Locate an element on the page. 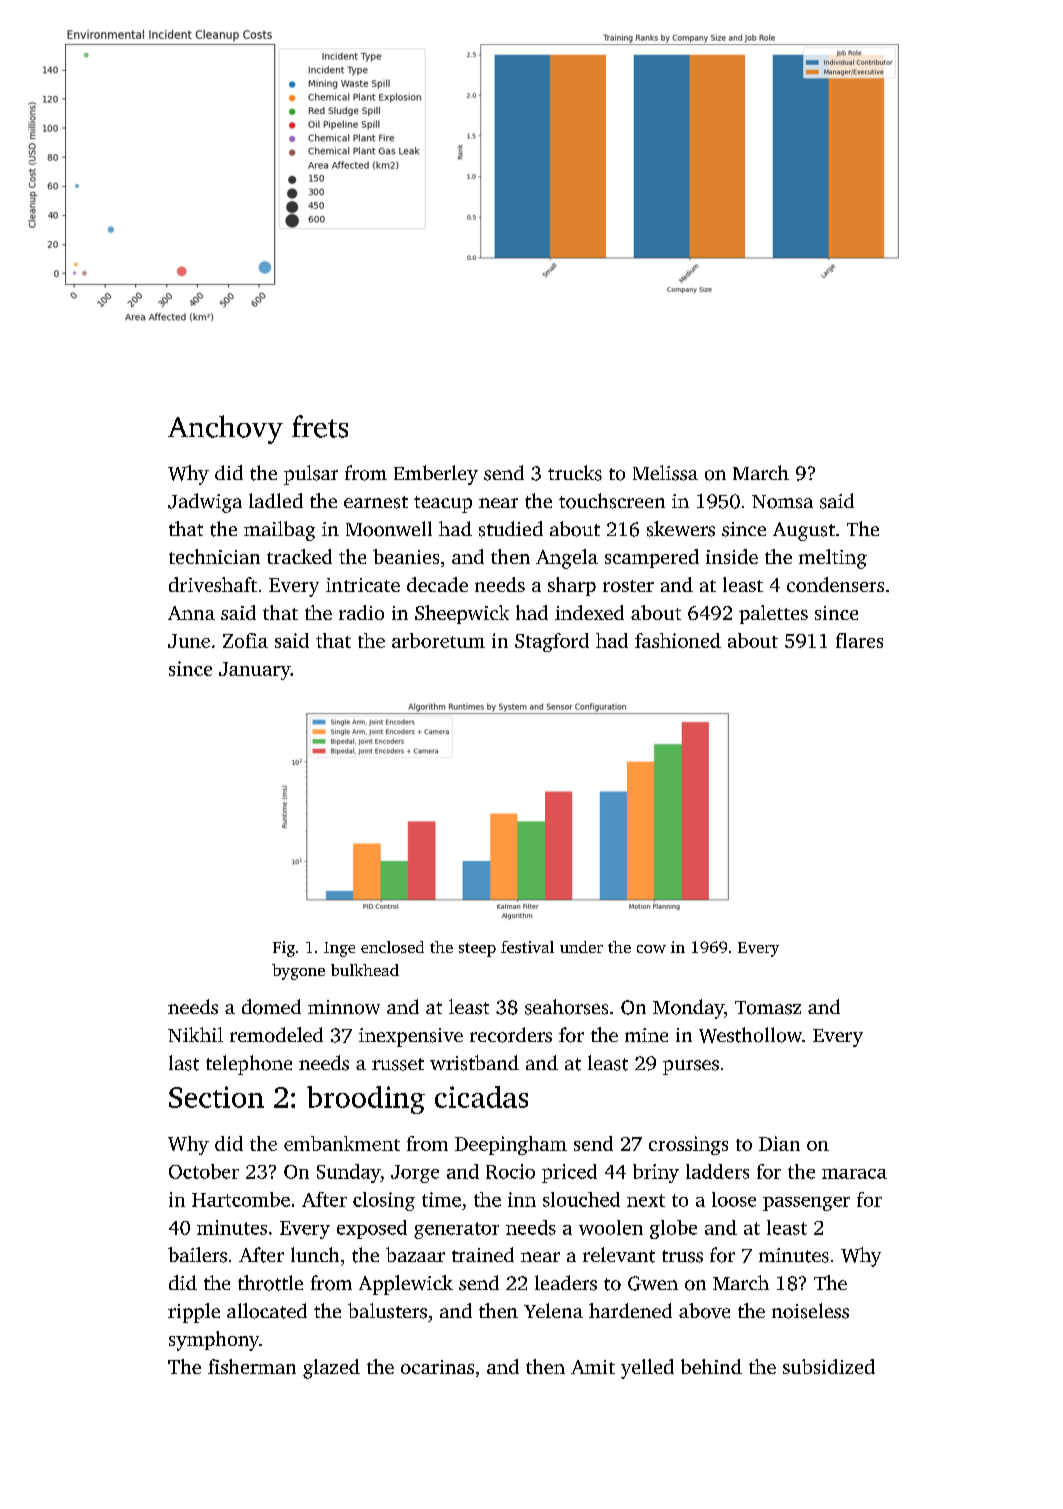 The width and height of the page is (1063, 1509). Applewick is located at coordinates (406, 1285).
